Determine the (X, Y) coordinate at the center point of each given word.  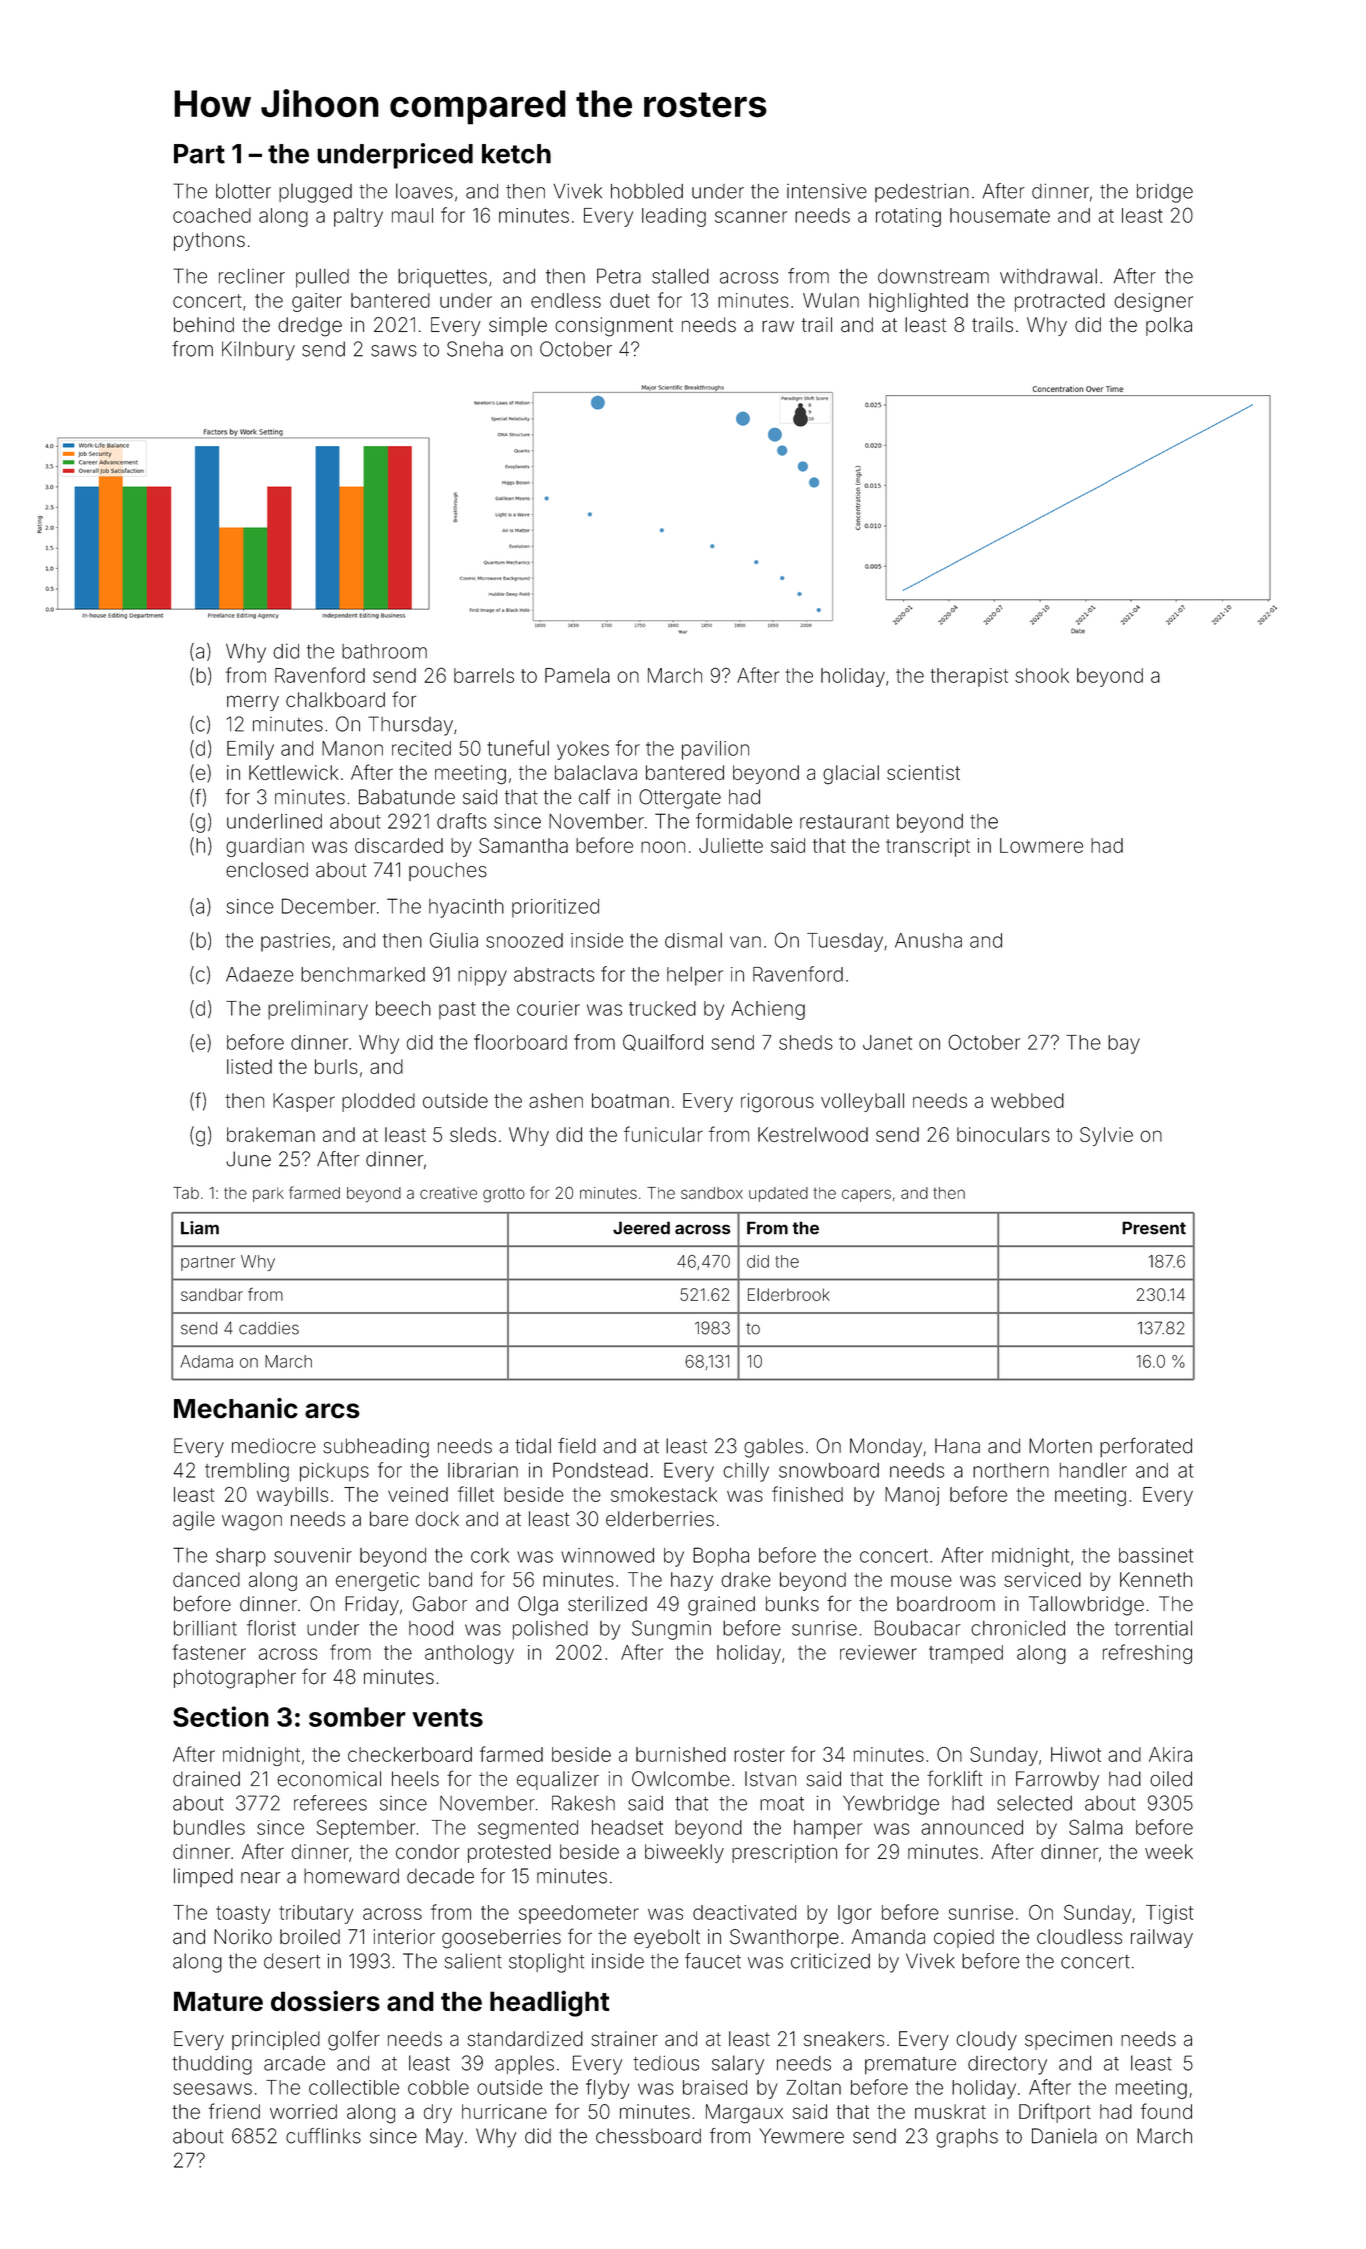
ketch (516, 154)
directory (1007, 2065)
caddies (269, 1328)
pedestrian (922, 193)
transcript (928, 847)
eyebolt (667, 1938)
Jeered (641, 1228)
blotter (243, 191)
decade (440, 1876)
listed (249, 1066)
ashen (556, 1100)
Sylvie (1106, 1136)
